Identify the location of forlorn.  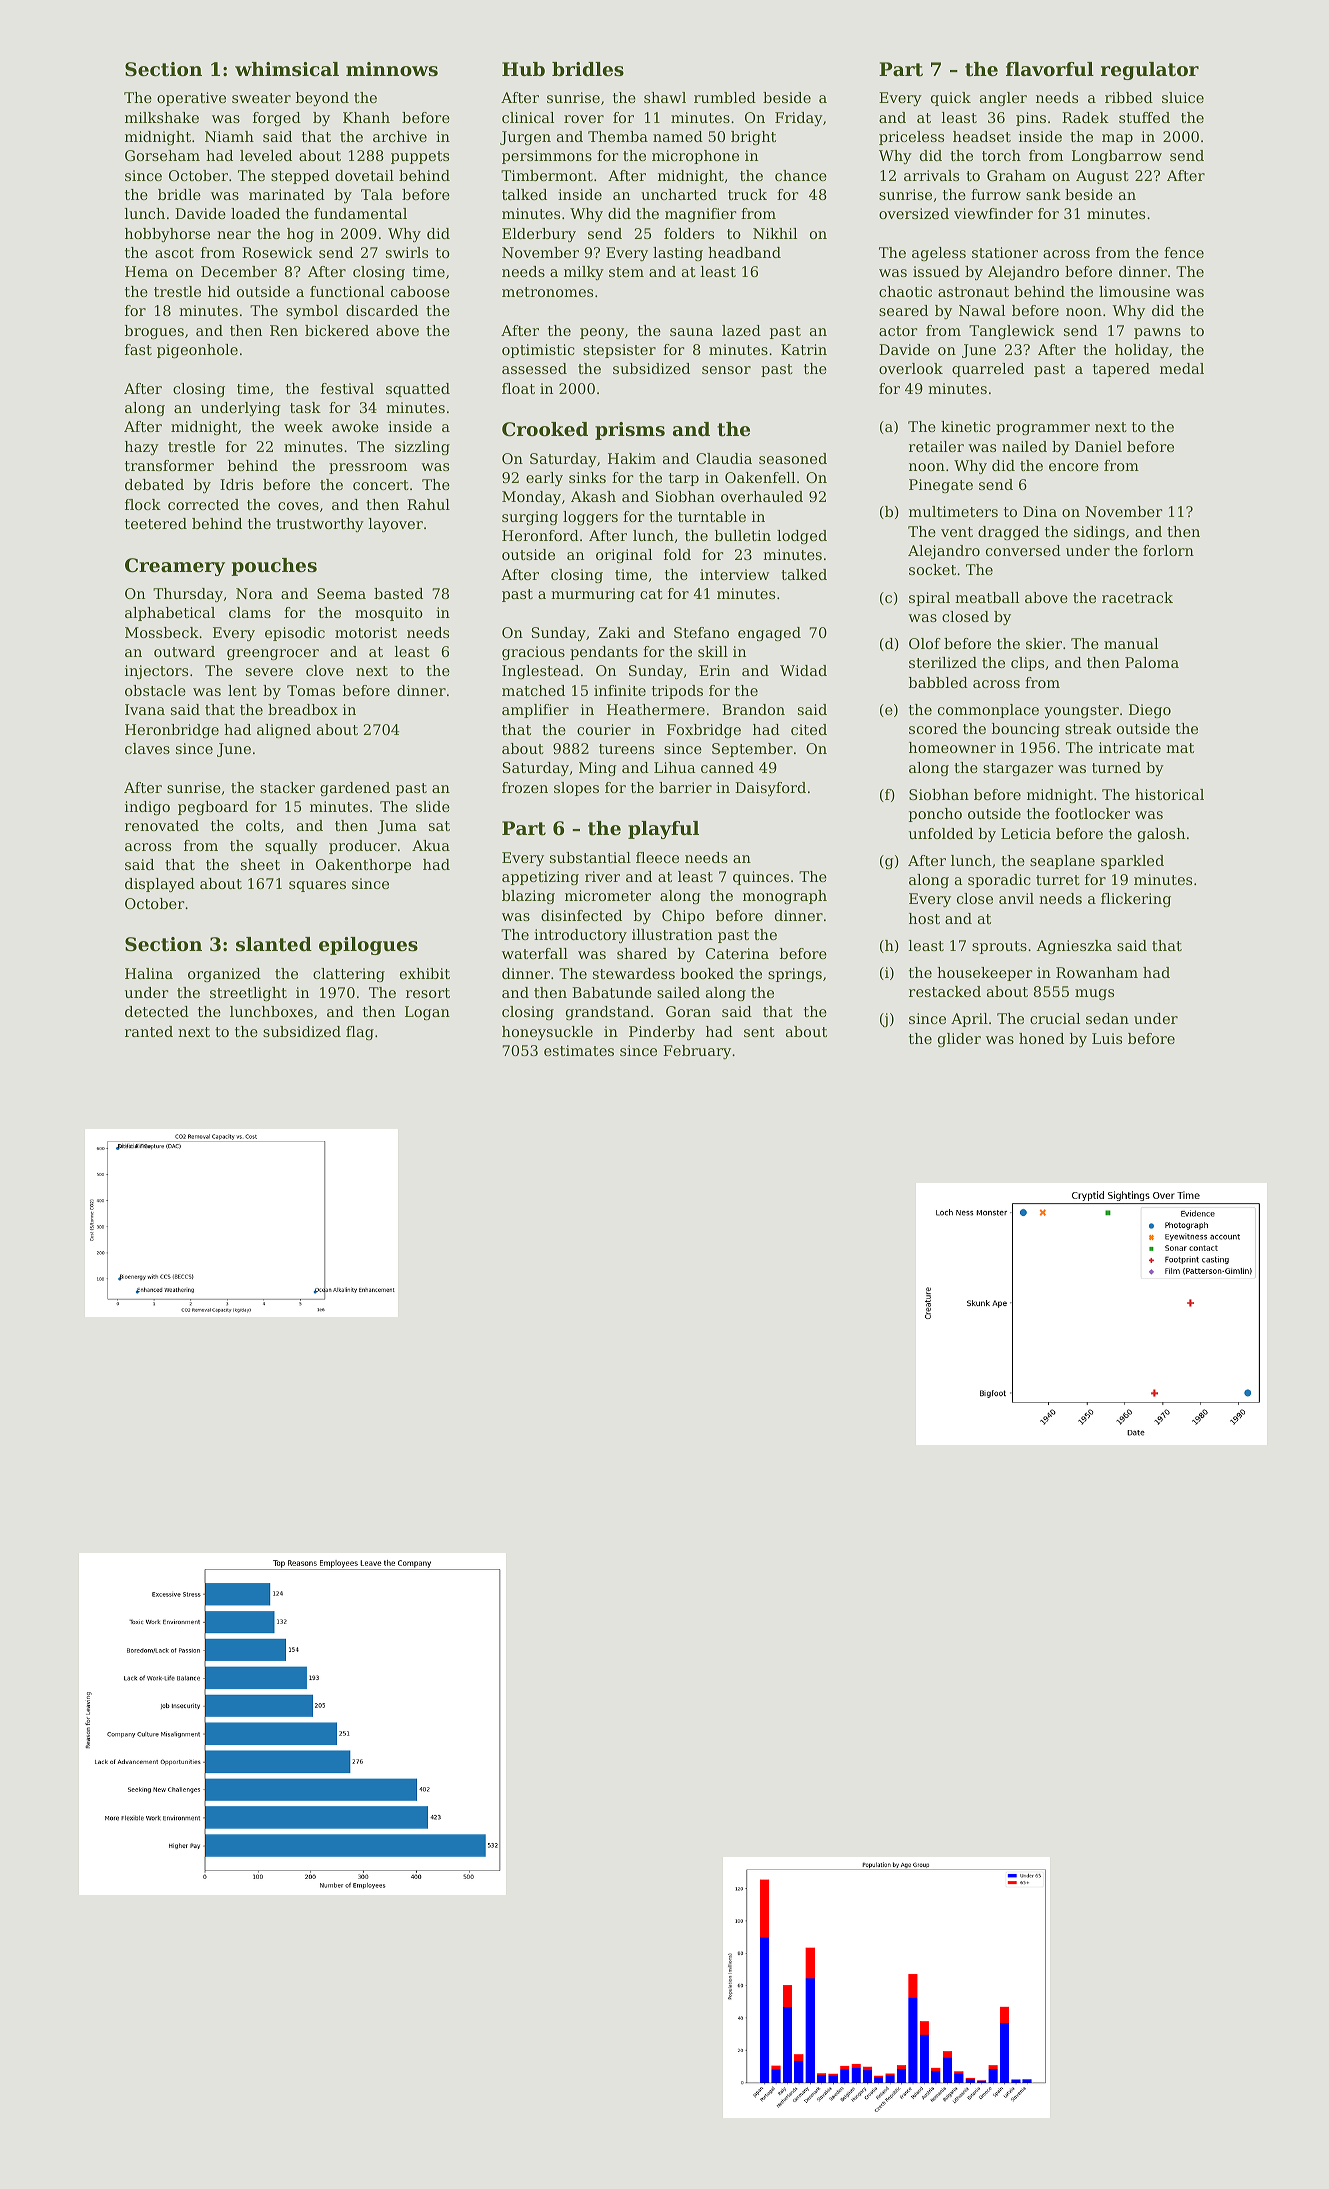
(1168, 550).
